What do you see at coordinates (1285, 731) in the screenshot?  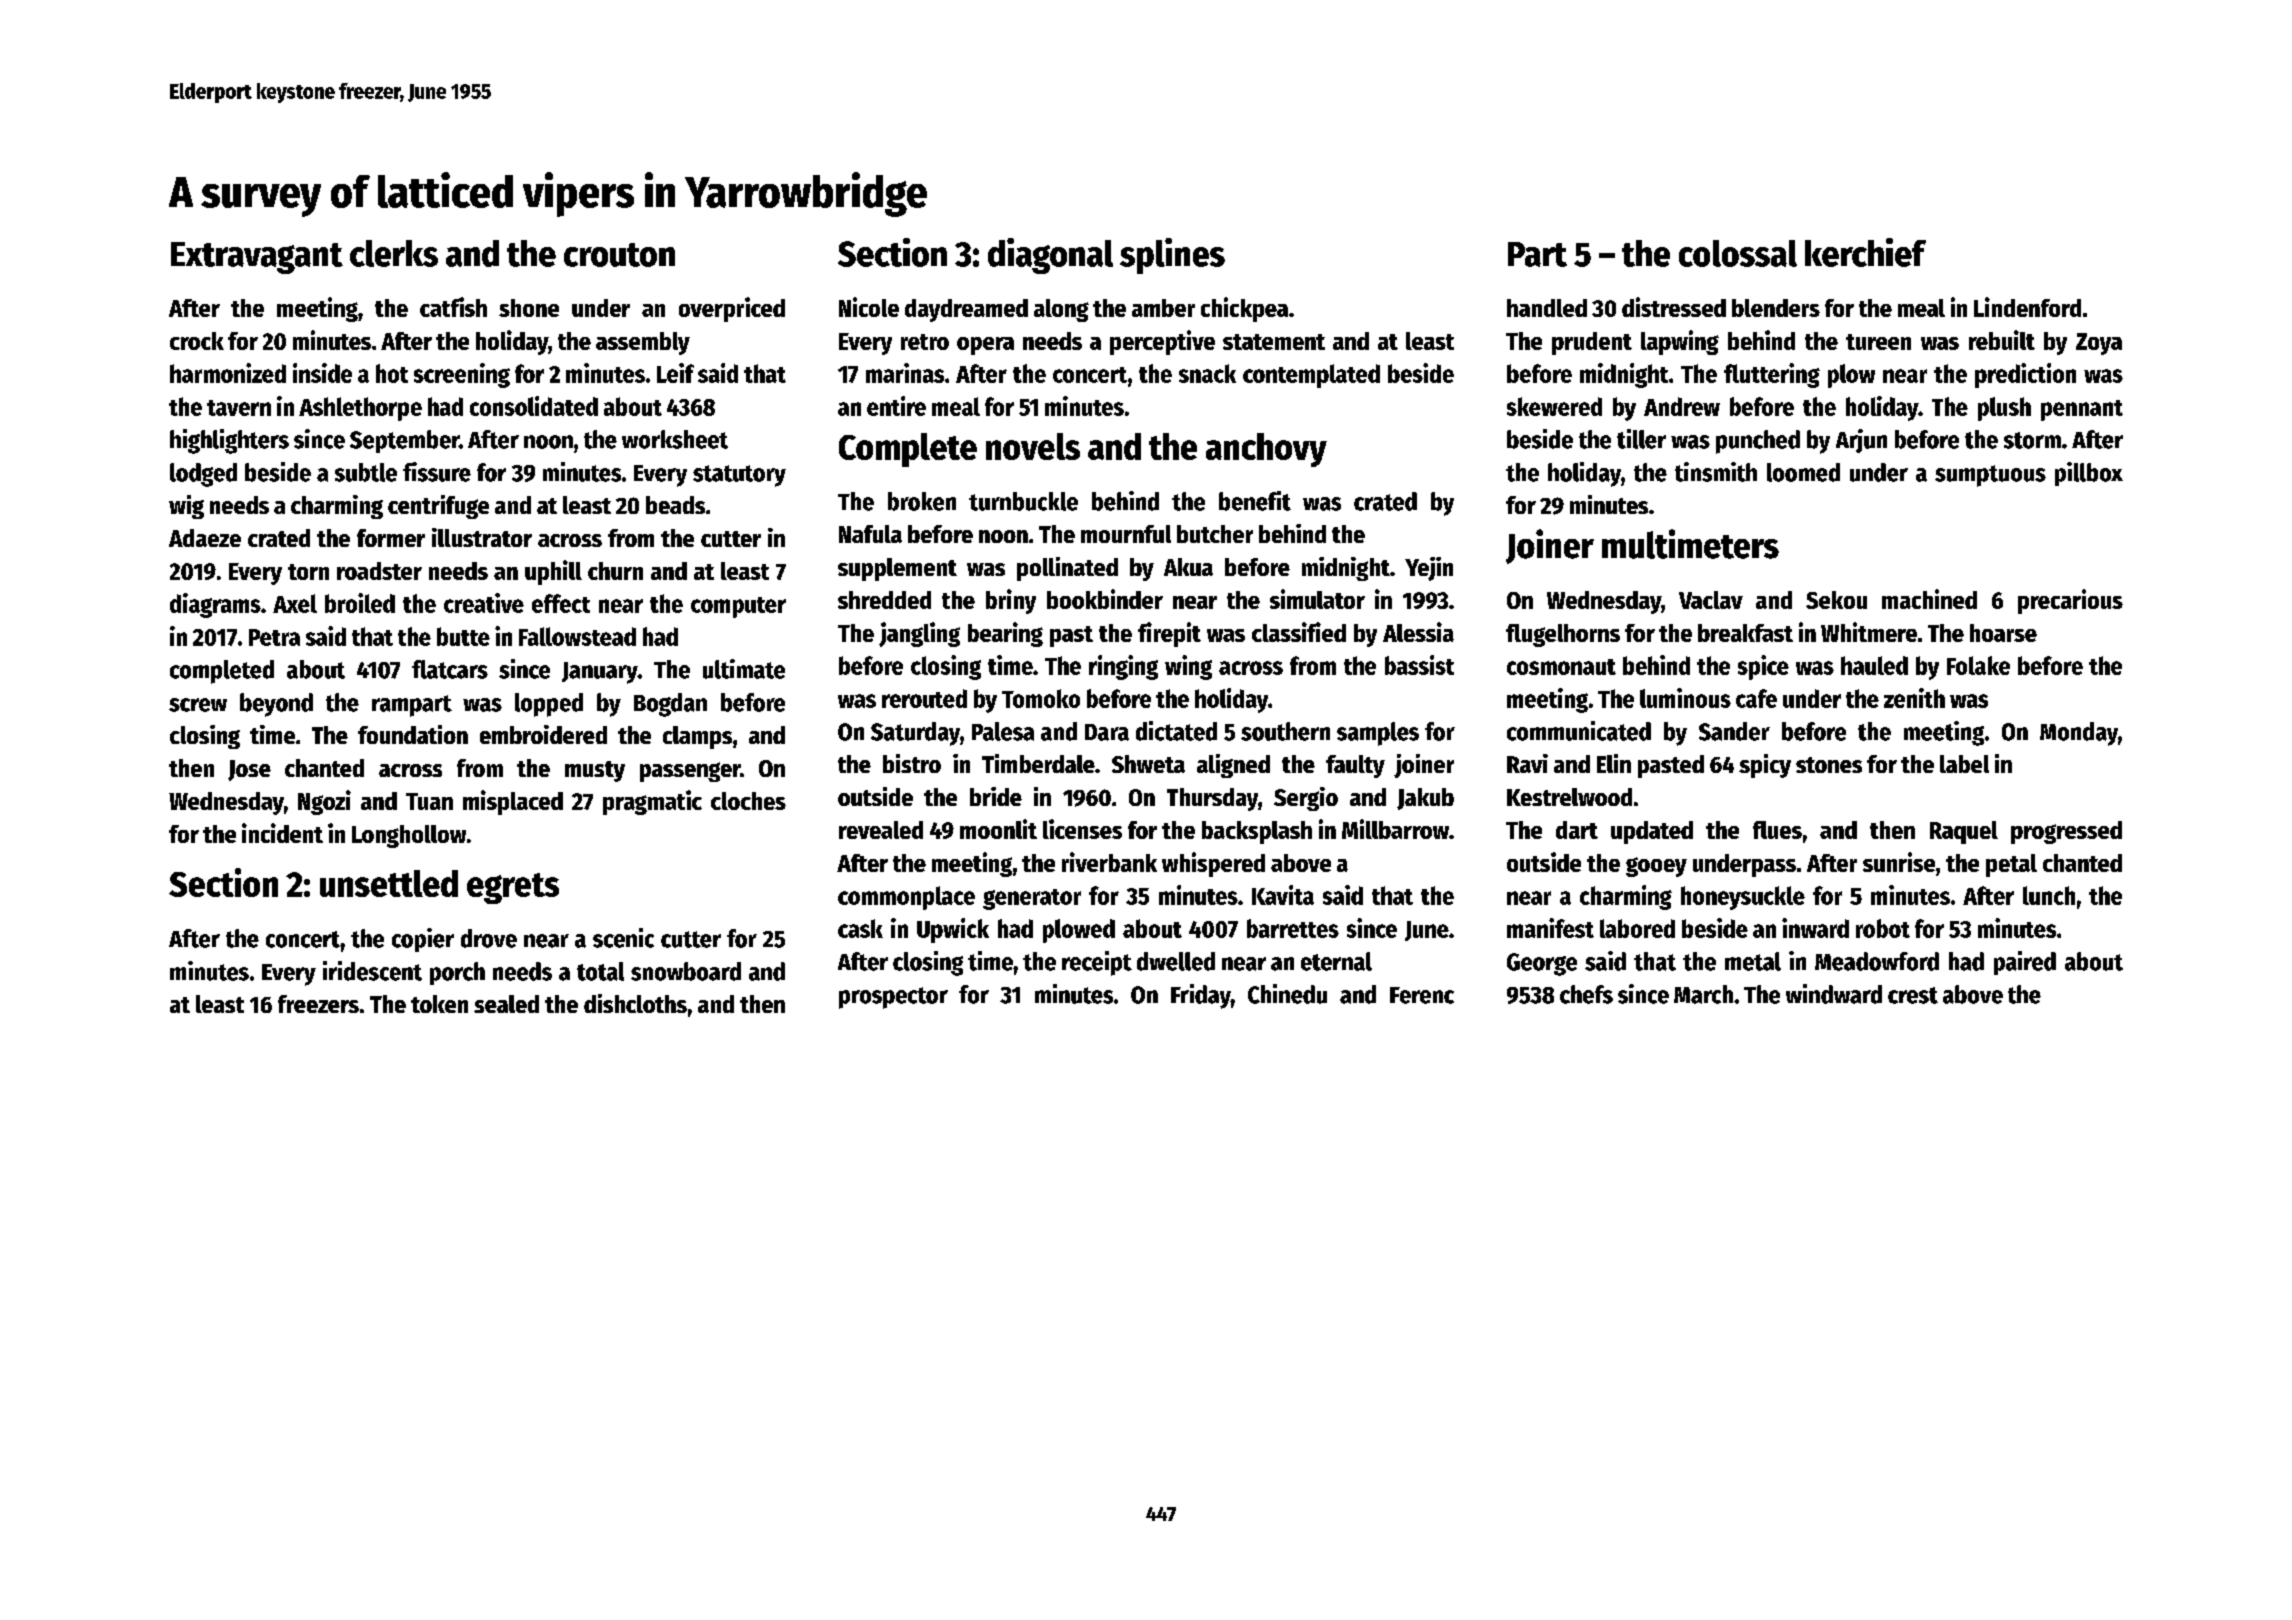 I see `southern` at bounding box center [1285, 731].
